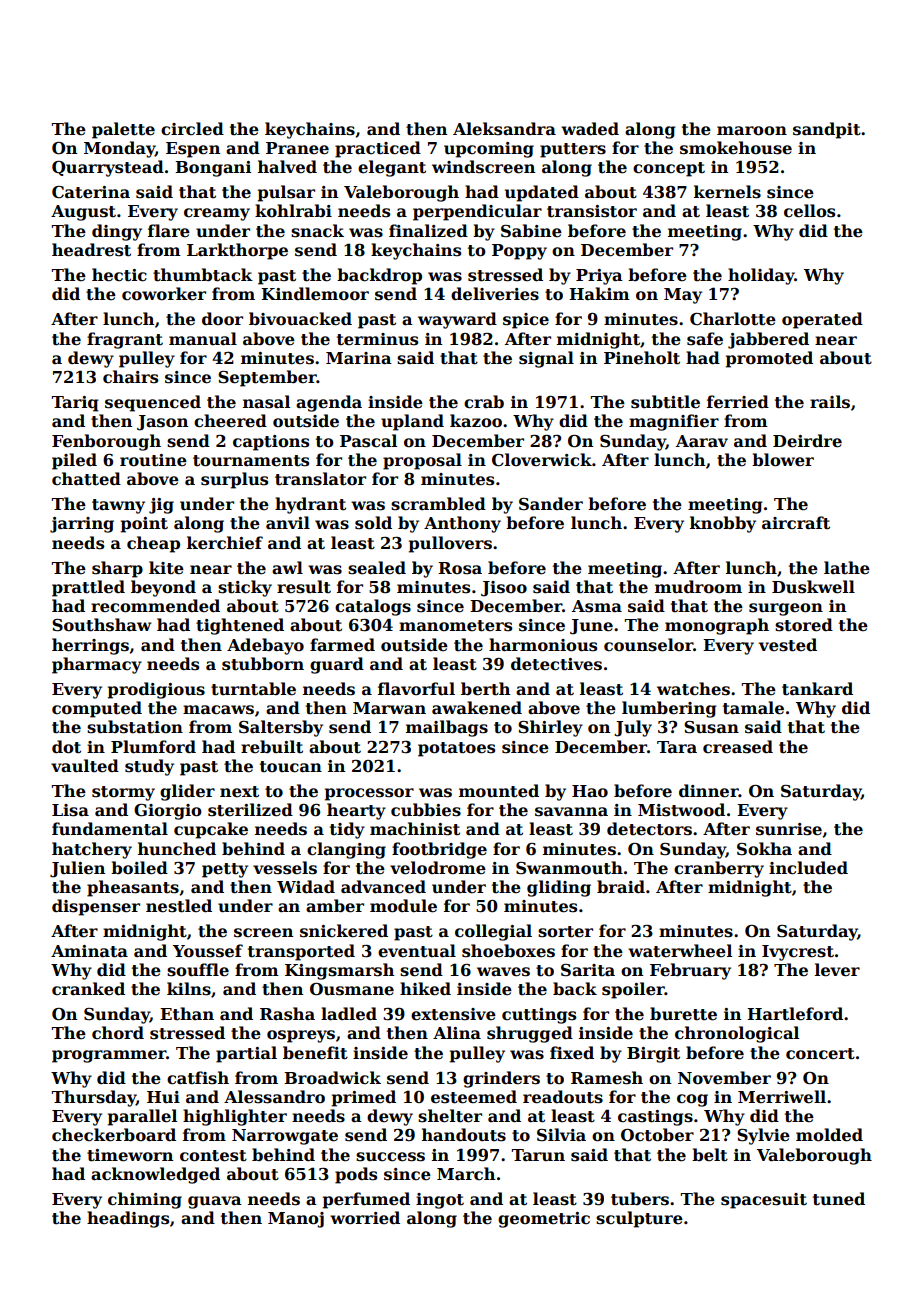  Describe the element at coordinates (89, 951) in the screenshot. I see `Aminata` at that location.
